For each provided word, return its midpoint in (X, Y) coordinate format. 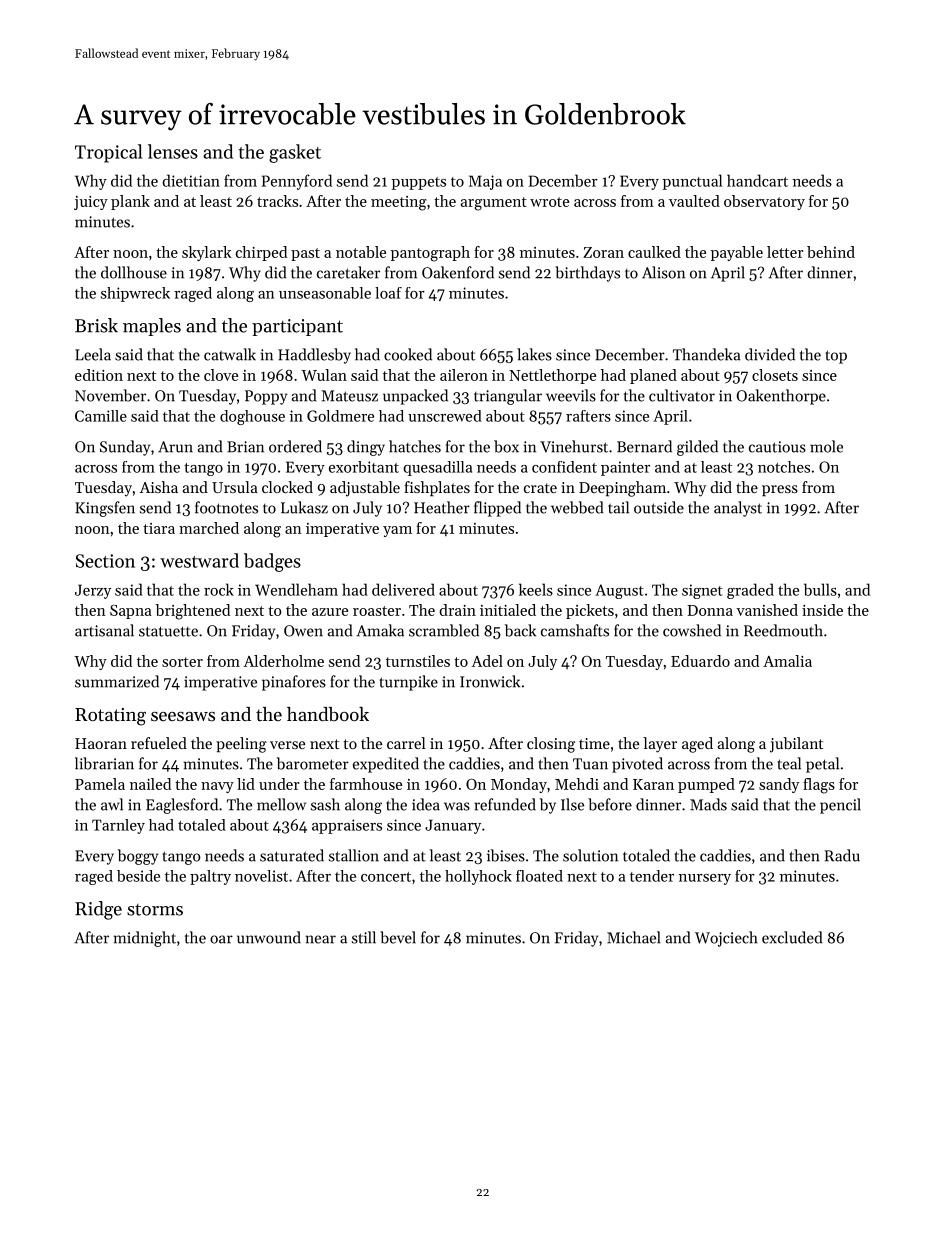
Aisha (158, 487)
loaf (388, 293)
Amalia (787, 661)
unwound (269, 937)
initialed (508, 610)
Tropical (108, 153)
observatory (764, 202)
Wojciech (726, 939)
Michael (634, 937)
